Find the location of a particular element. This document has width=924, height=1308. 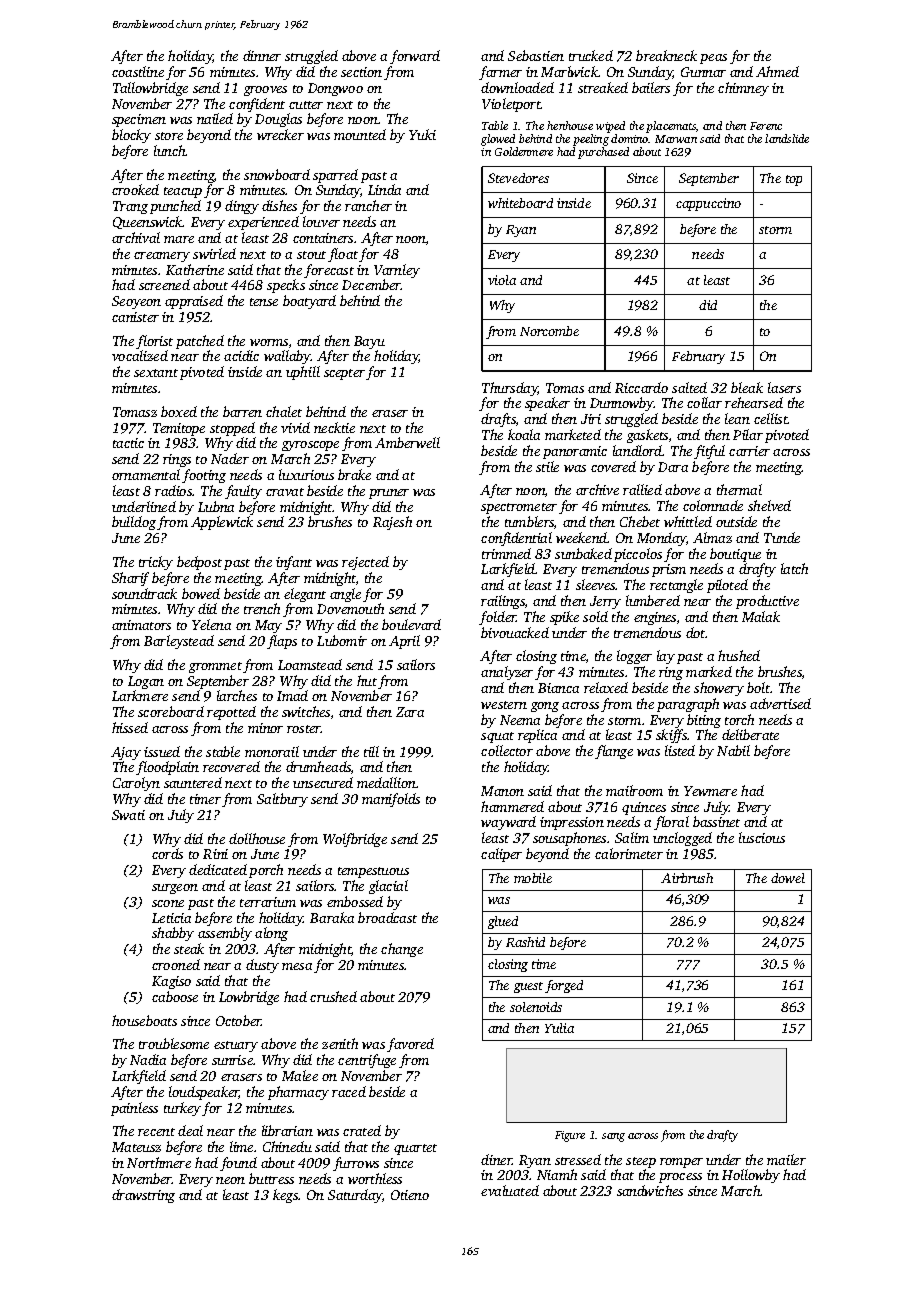

Stevedores is located at coordinates (518, 178).
